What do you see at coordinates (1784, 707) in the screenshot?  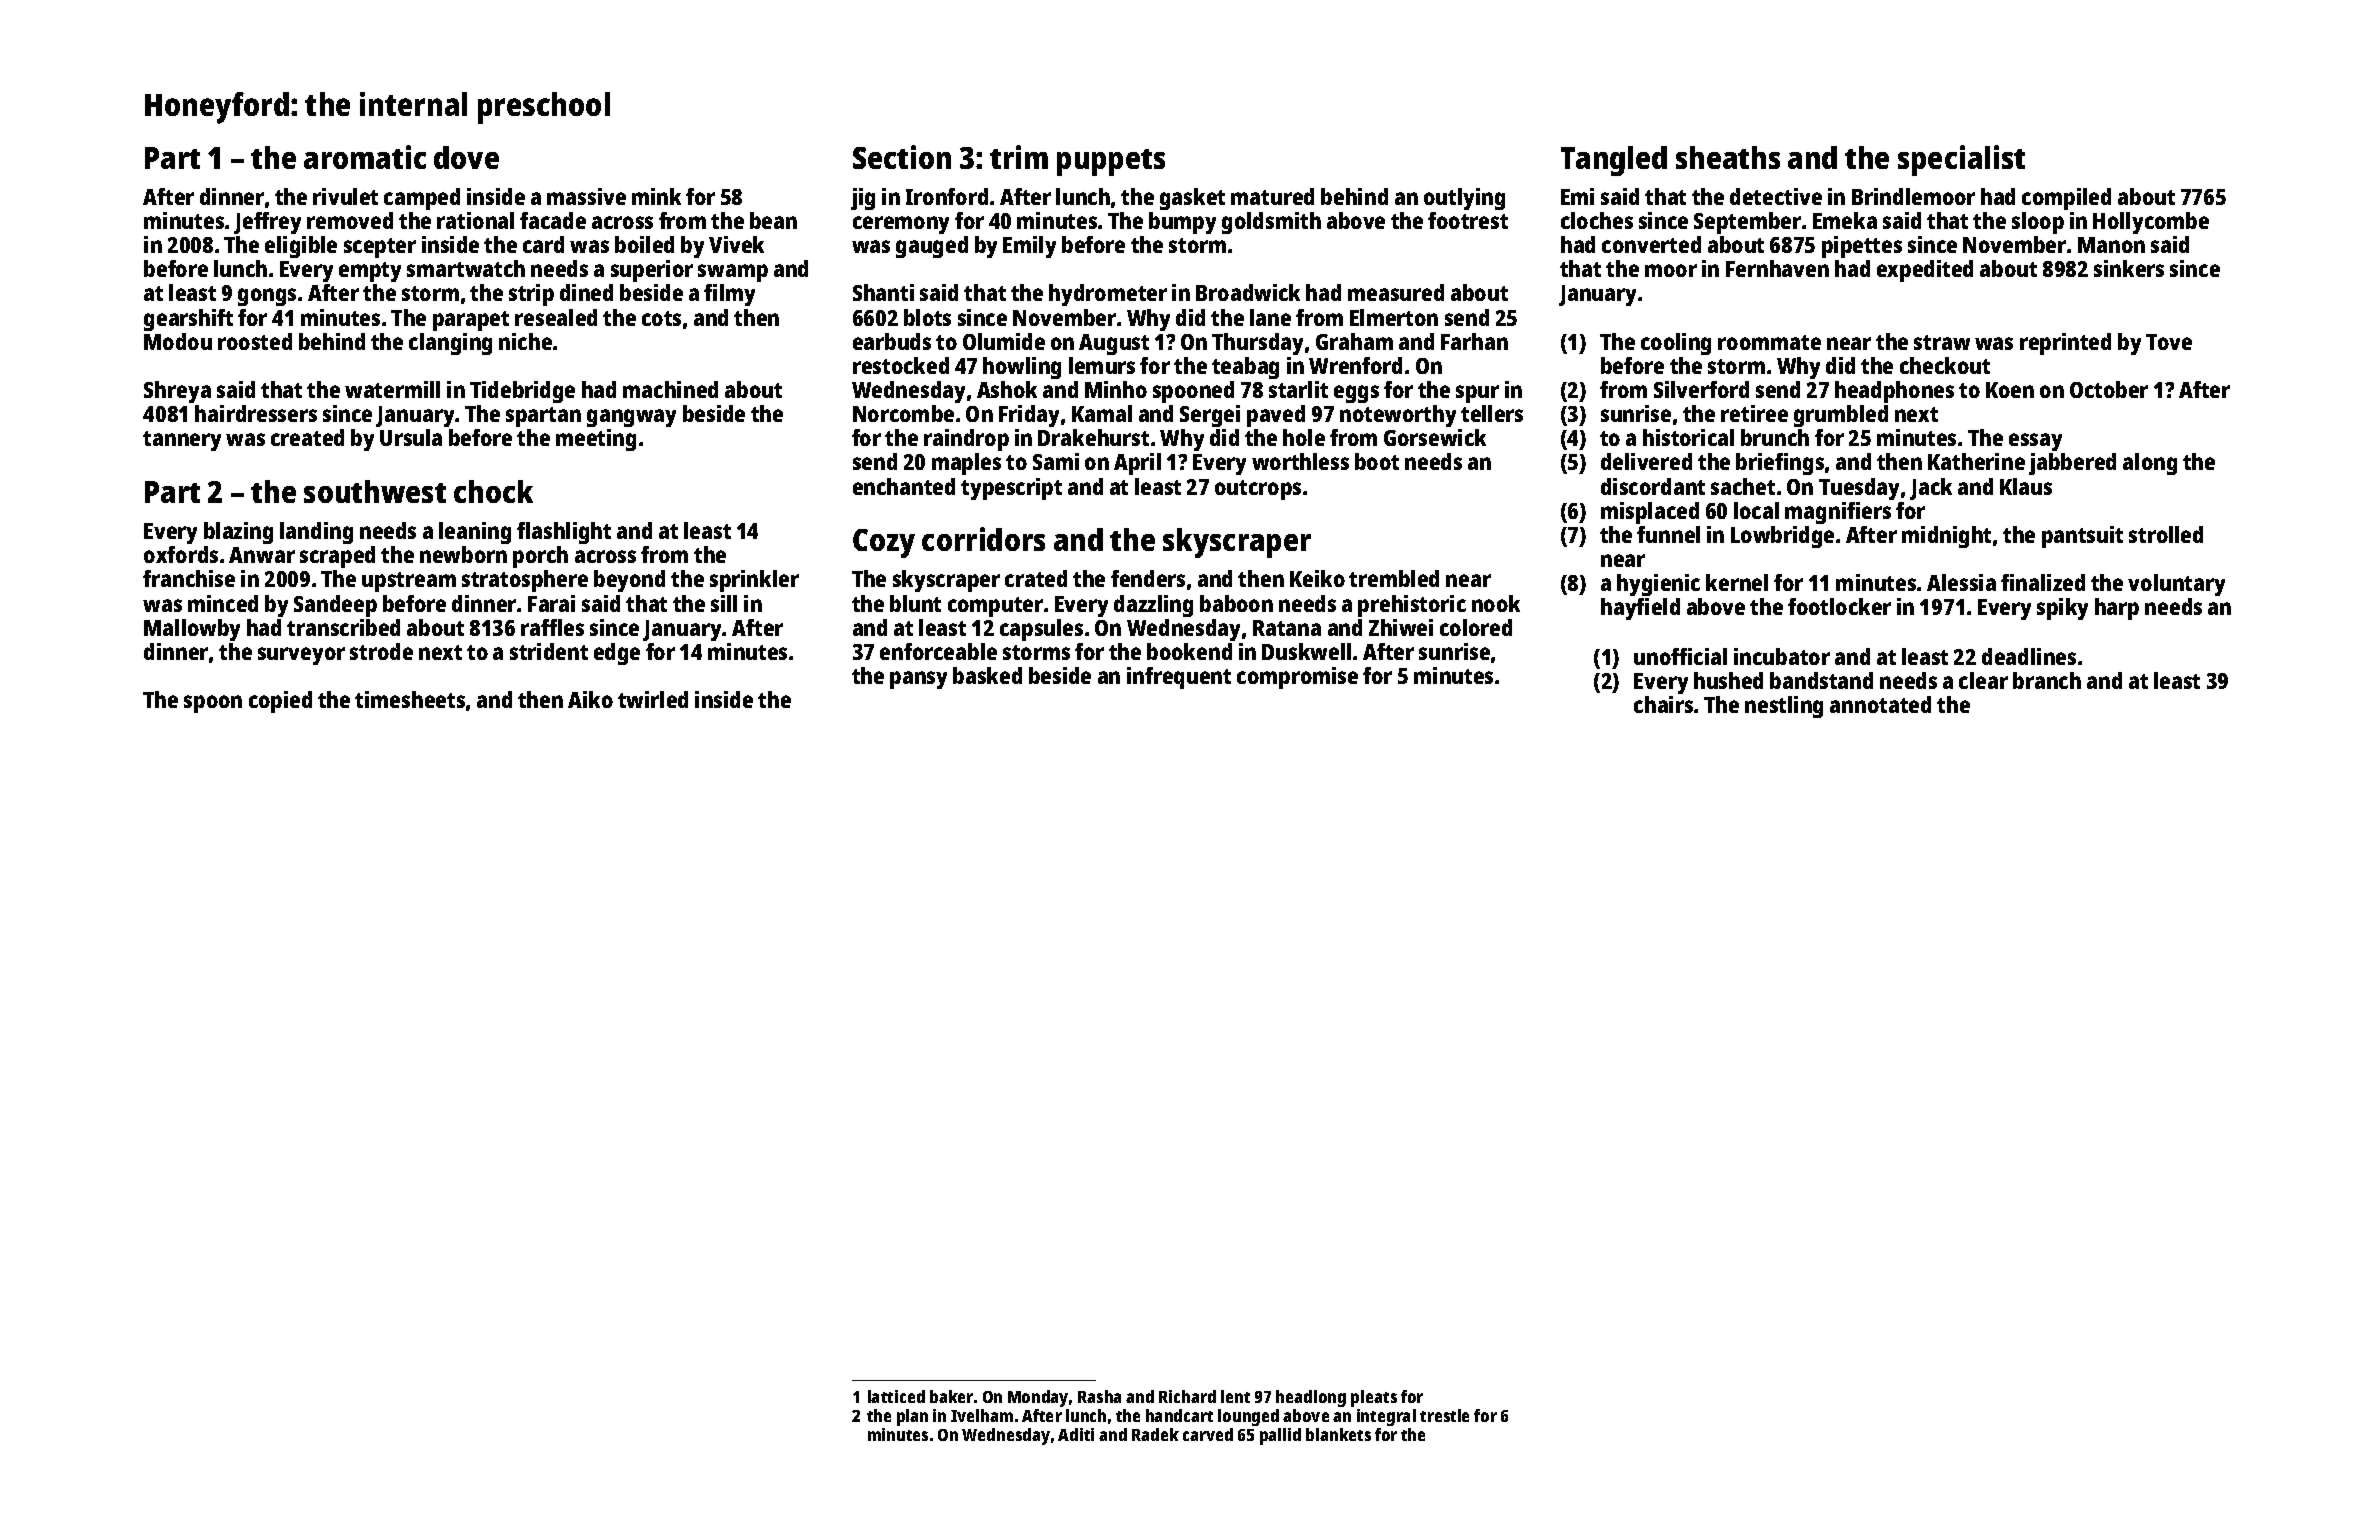 I see `nestling` at bounding box center [1784, 707].
